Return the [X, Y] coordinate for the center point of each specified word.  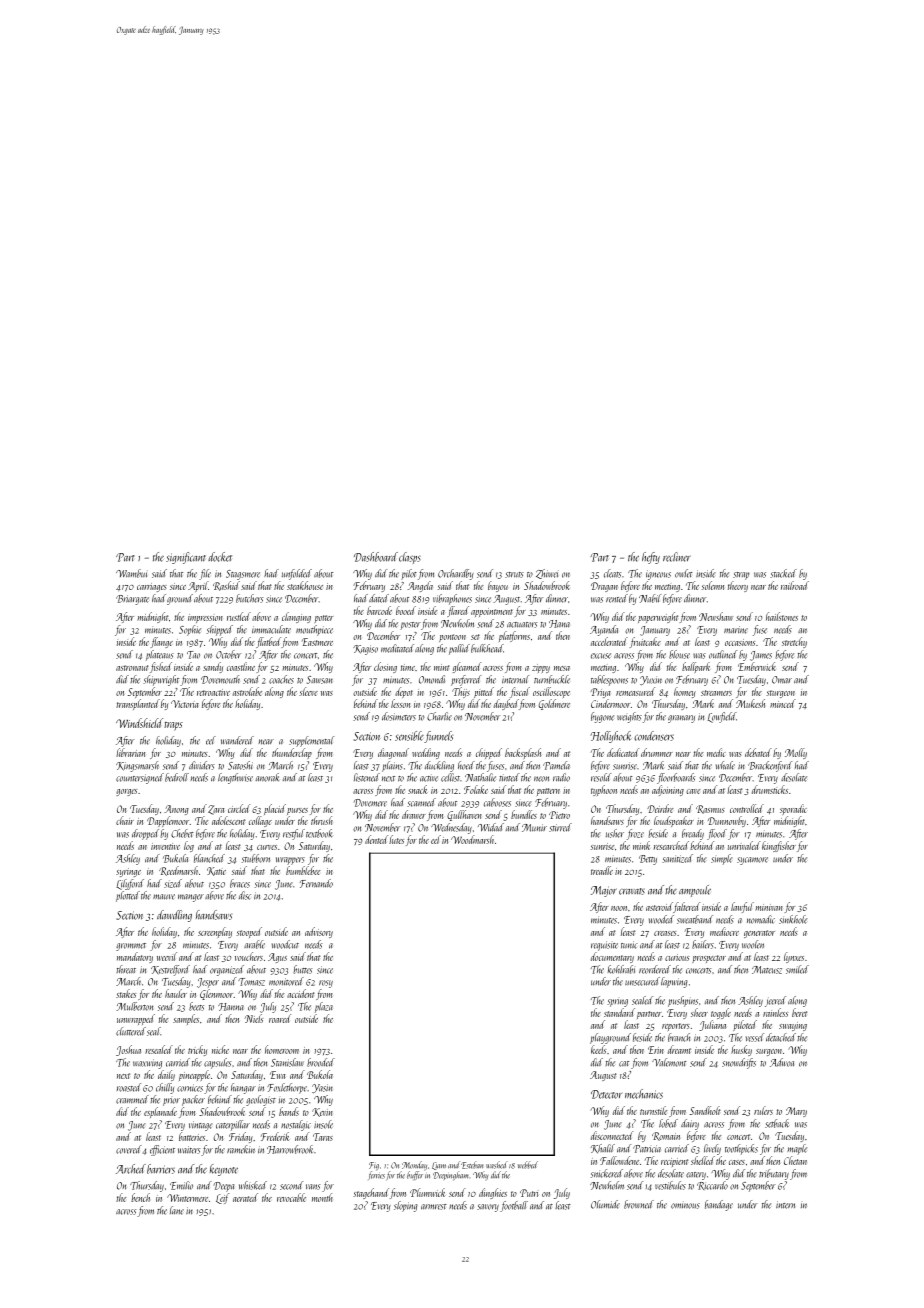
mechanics [644, 1094]
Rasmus [710, 809]
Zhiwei [547, 574]
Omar [782, 680]
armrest [434, 1207]
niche [220, 1049]
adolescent [228, 820]
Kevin [322, 1112]
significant [186, 558]
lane [177, 1210]
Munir [534, 828]
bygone [602, 717]
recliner [677, 557]
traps [173, 726]
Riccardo [712, 1185]
